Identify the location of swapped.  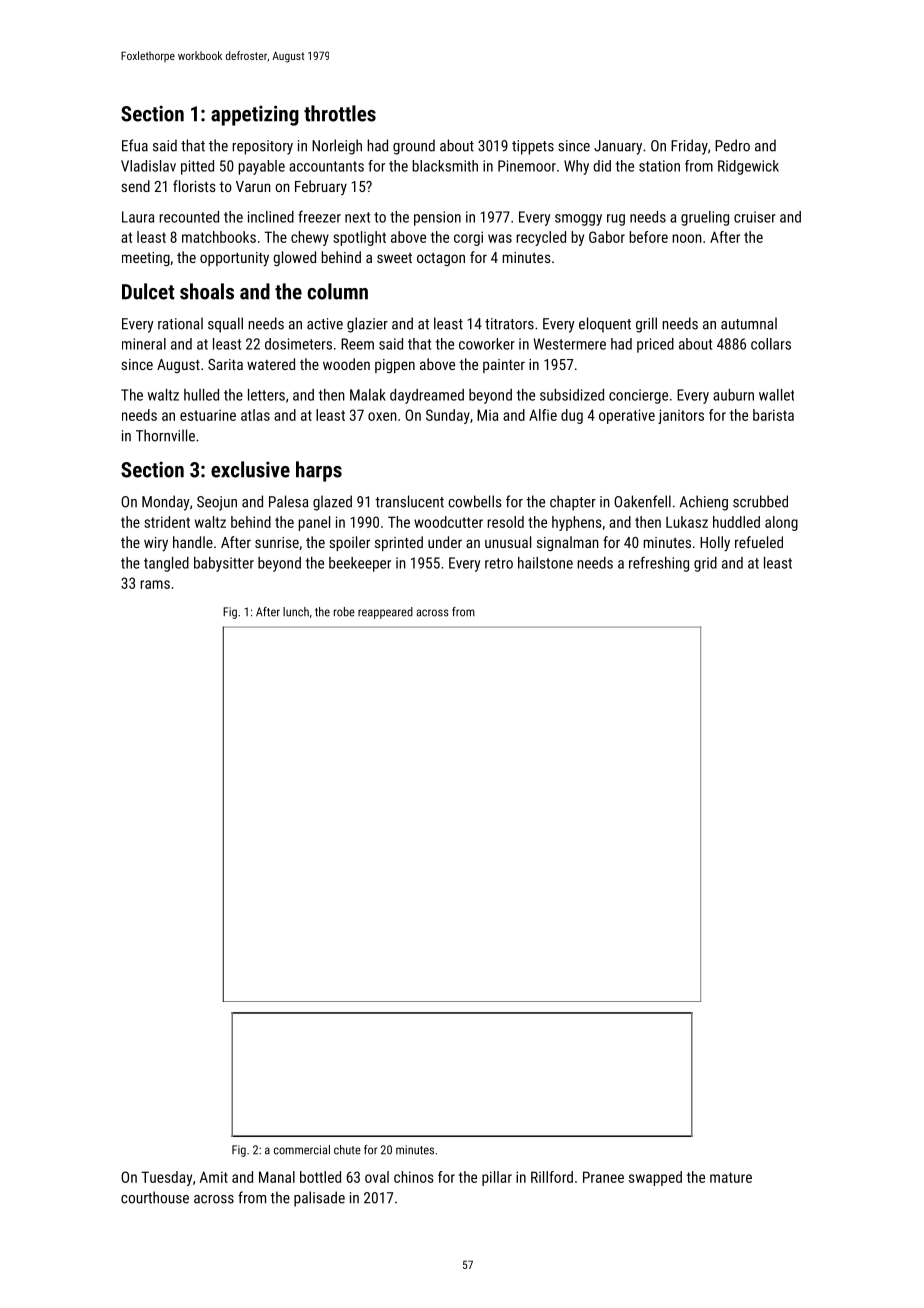
(655, 1178).
